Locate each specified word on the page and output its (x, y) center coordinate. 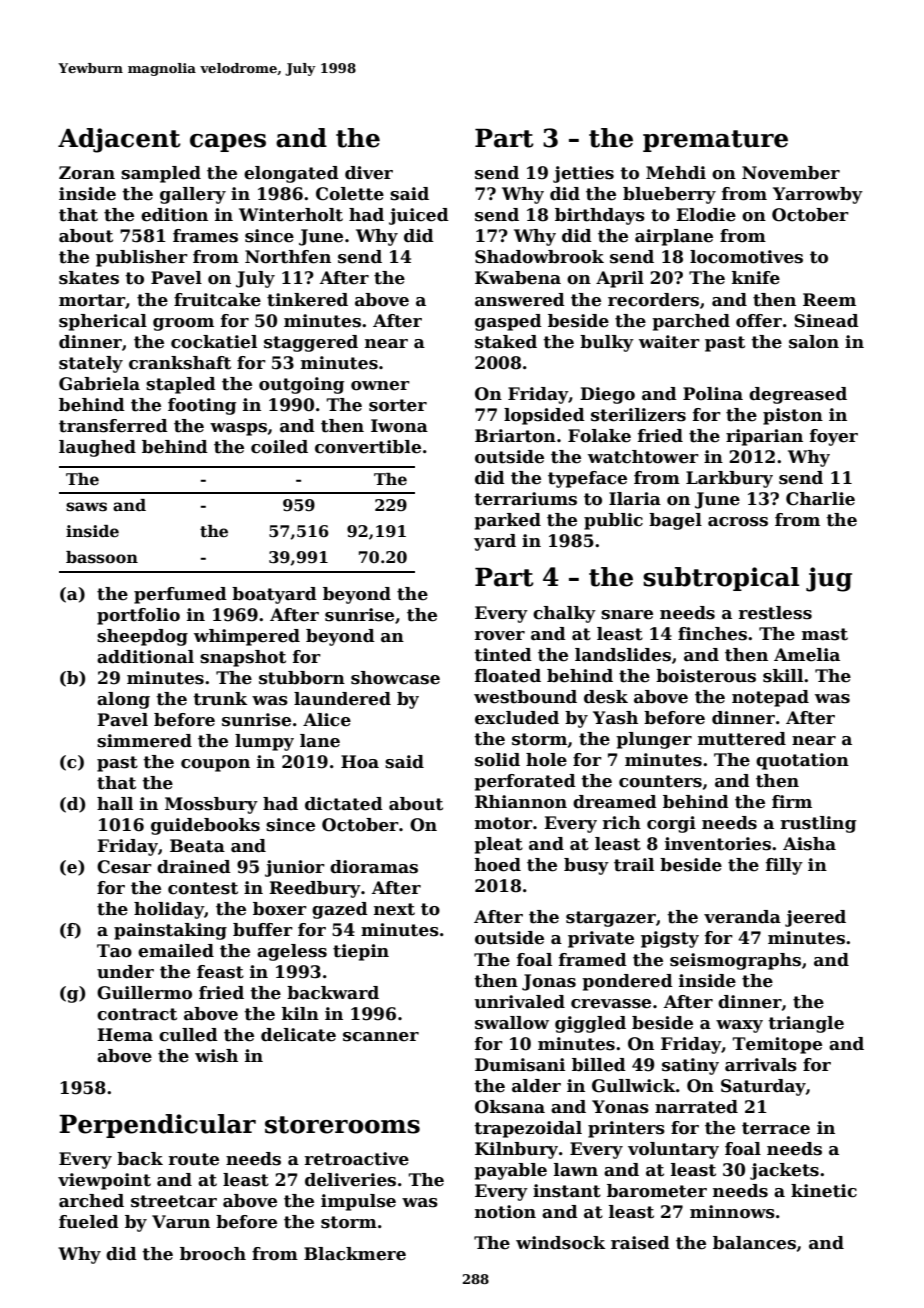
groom (183, 324)
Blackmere (355, 1254)
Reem (829, 300)
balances (754, 1243)
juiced (419, 216)
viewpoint (104, 1181)
